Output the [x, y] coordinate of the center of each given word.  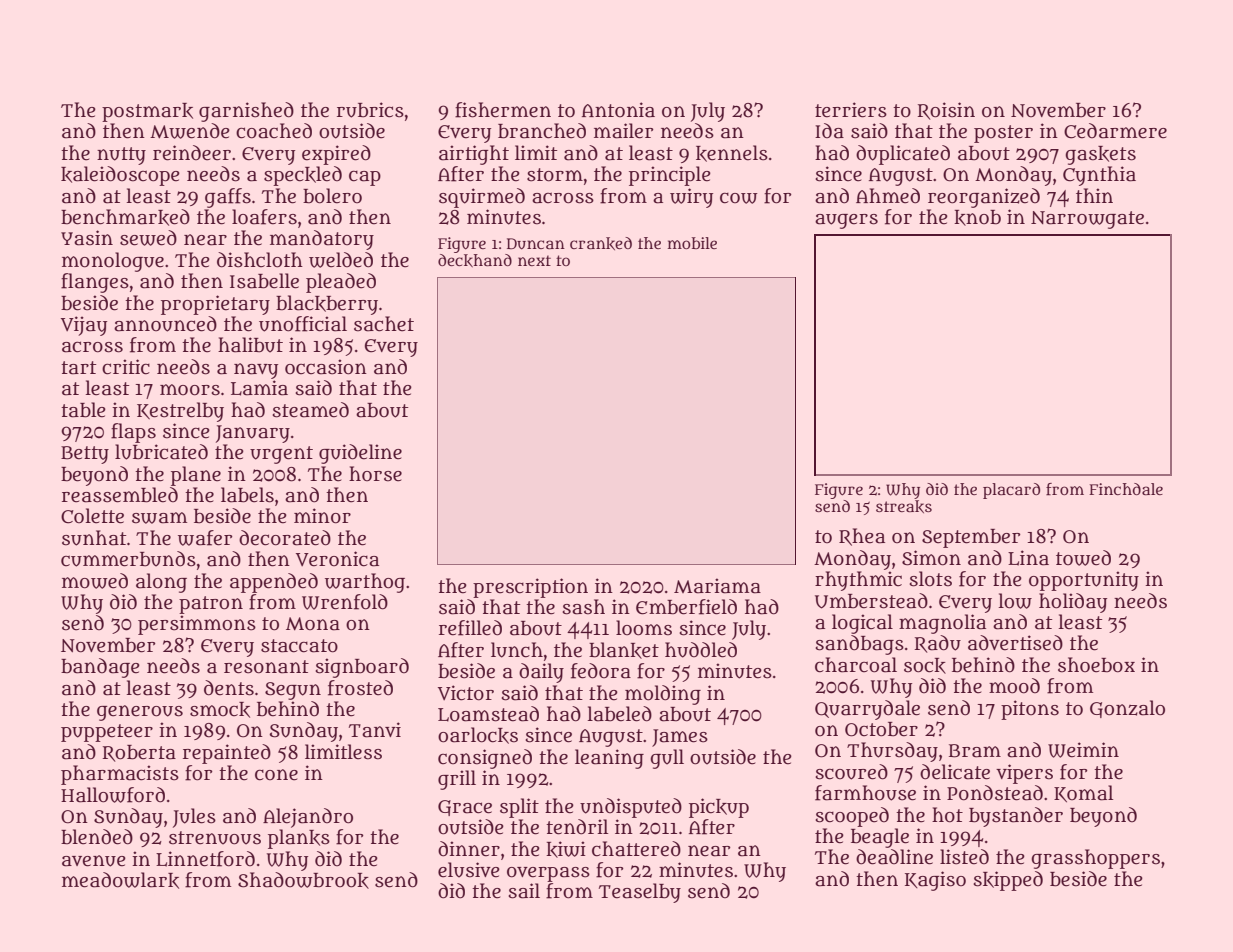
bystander [1016, 817]
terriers [851, 110]
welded [341, 260]
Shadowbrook [303, 880]
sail [524, 891]
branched [542, 131]
